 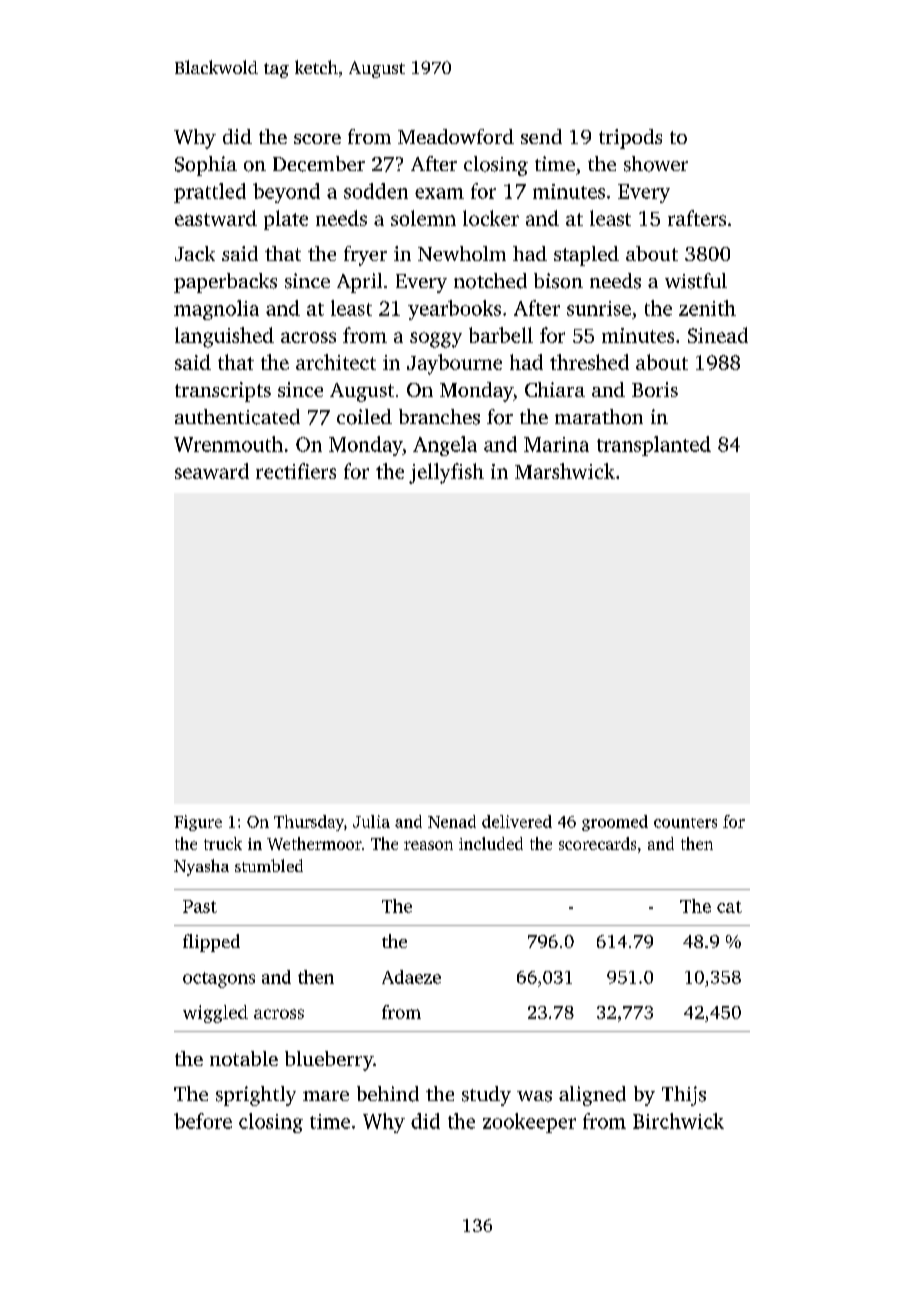 What do you see at coordinates (388, 1094) in the document?
I see `behind` at bounding box center [388, 1094].
